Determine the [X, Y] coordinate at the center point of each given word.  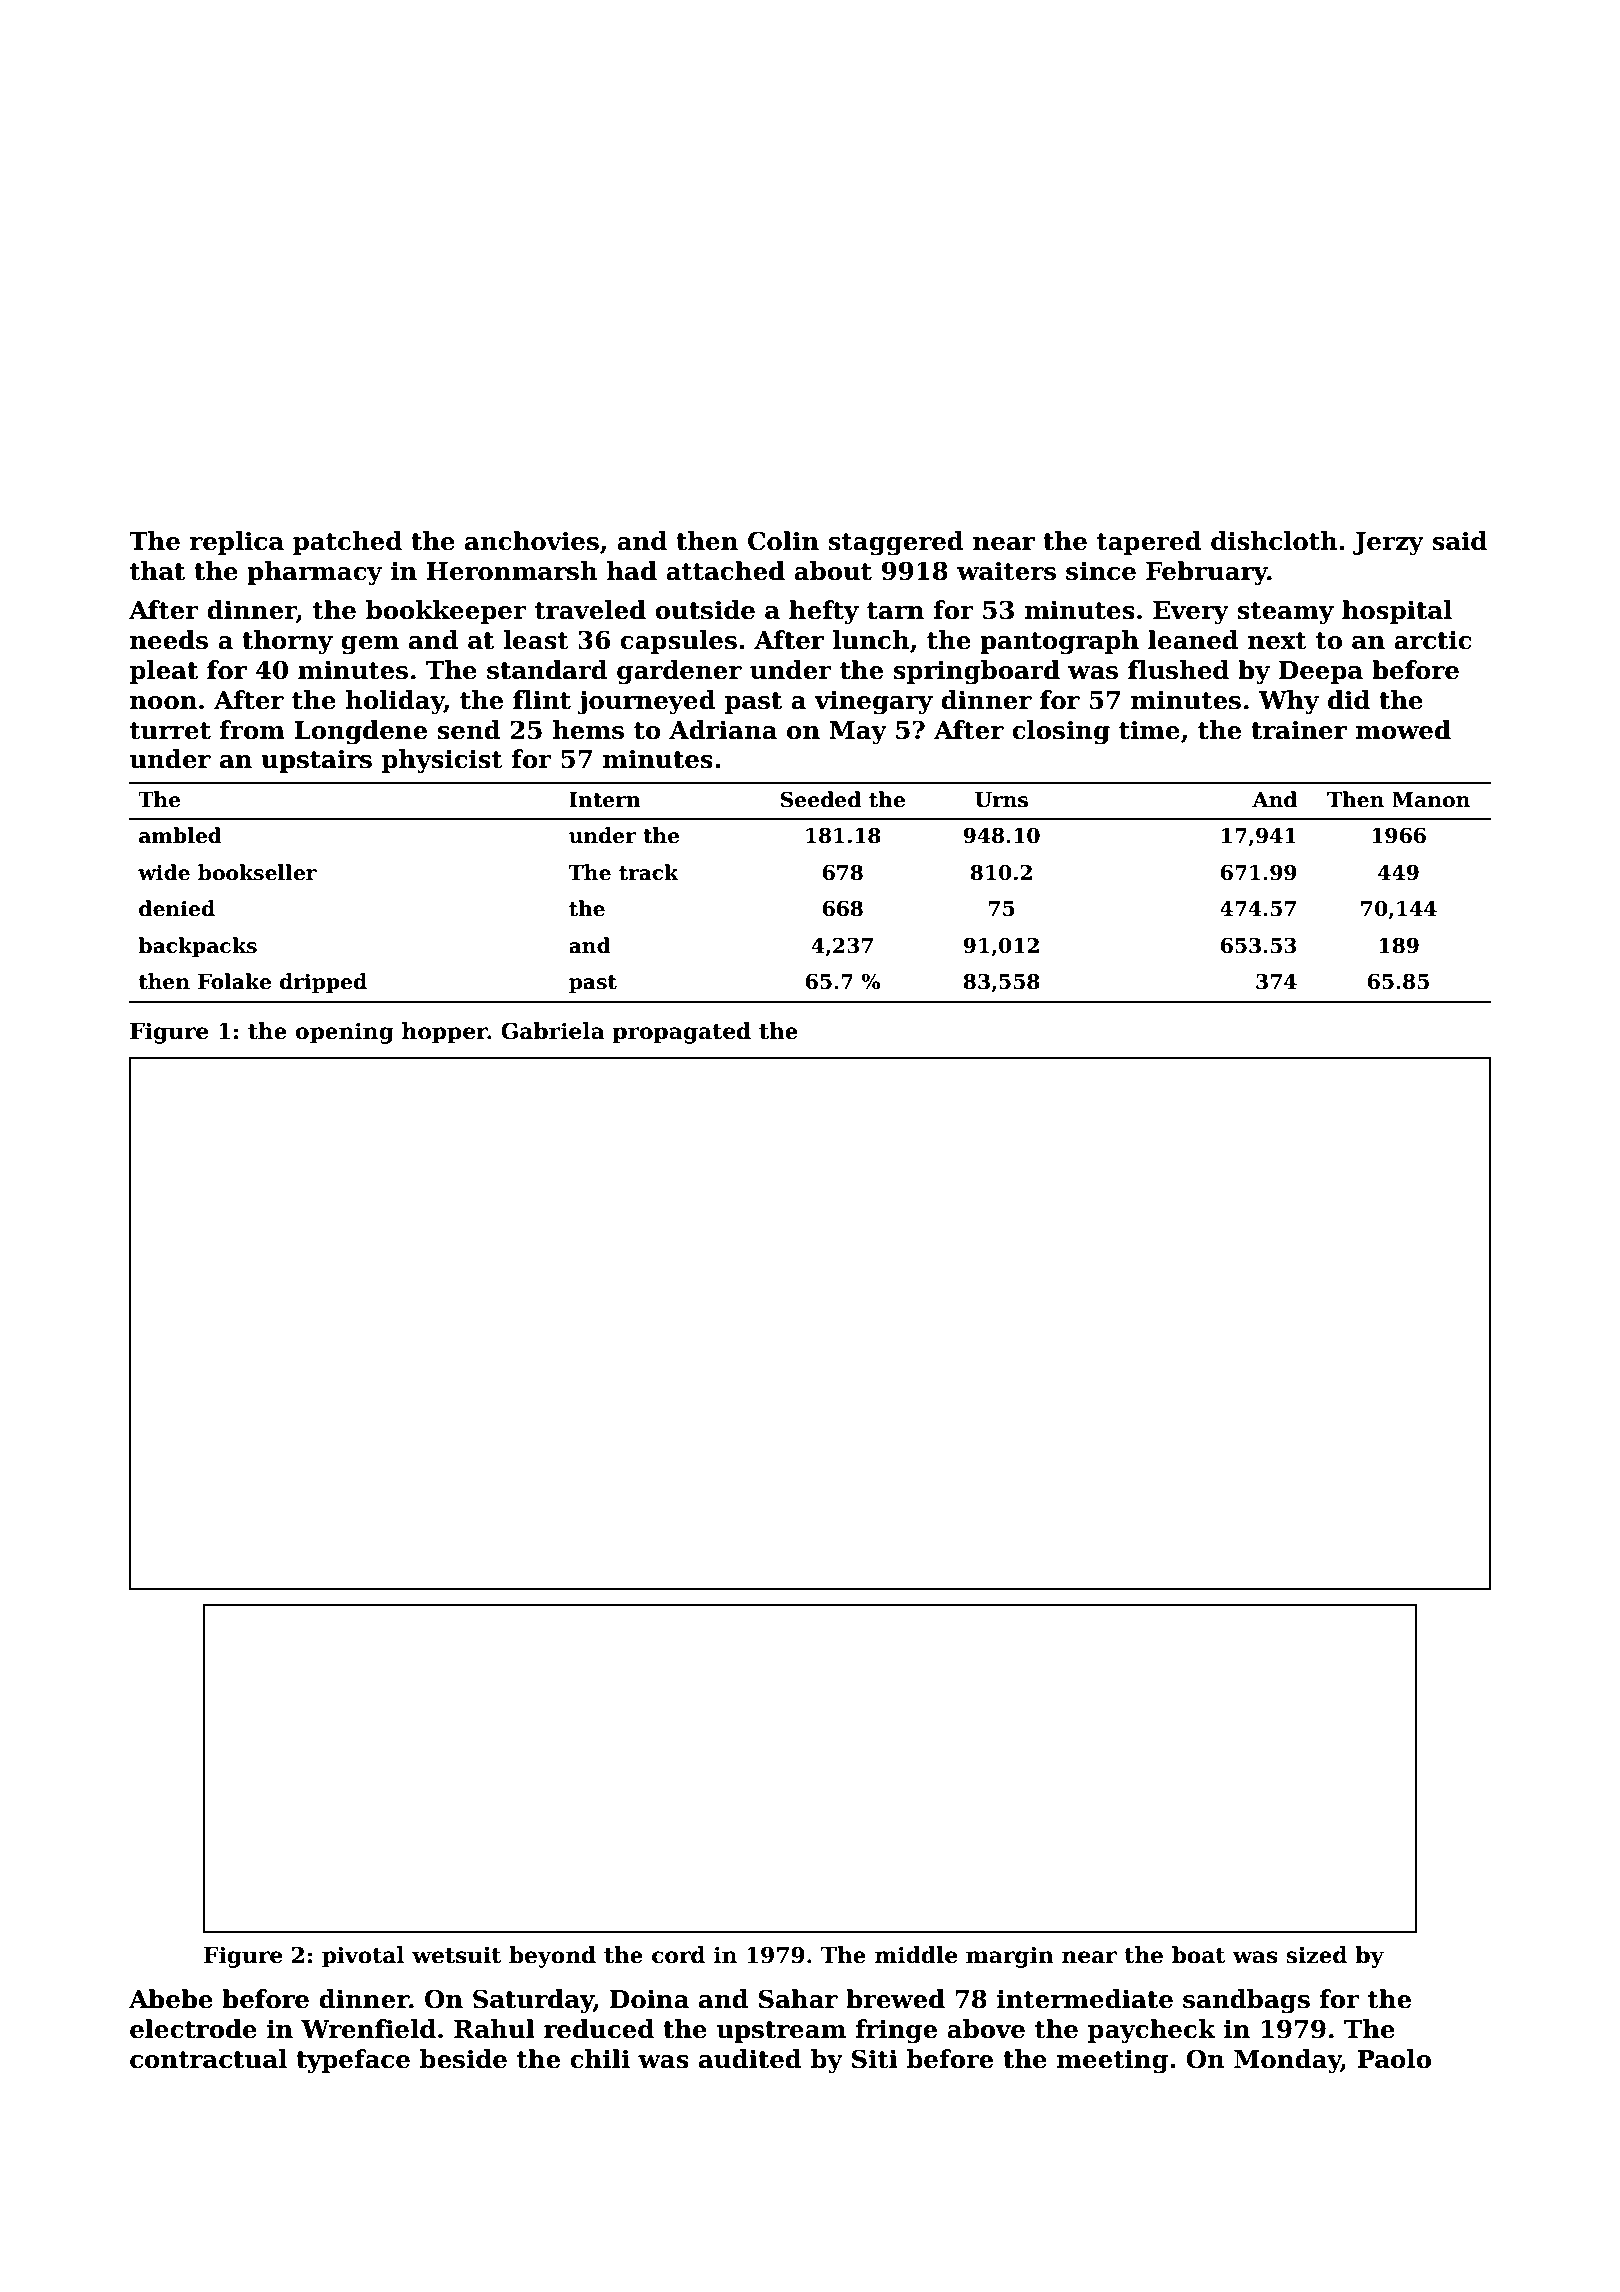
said [1459, 541]
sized [1316, 1955]
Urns [1001, 800]
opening [345, 1033]
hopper [445, 1033]
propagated [681, 1033]
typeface [353, 2061]
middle [916, 1955]
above [986, 2029]
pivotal [363, 1957]
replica [237, 543]
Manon [1431, 800]
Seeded [821, 799]
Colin [783, 541]
